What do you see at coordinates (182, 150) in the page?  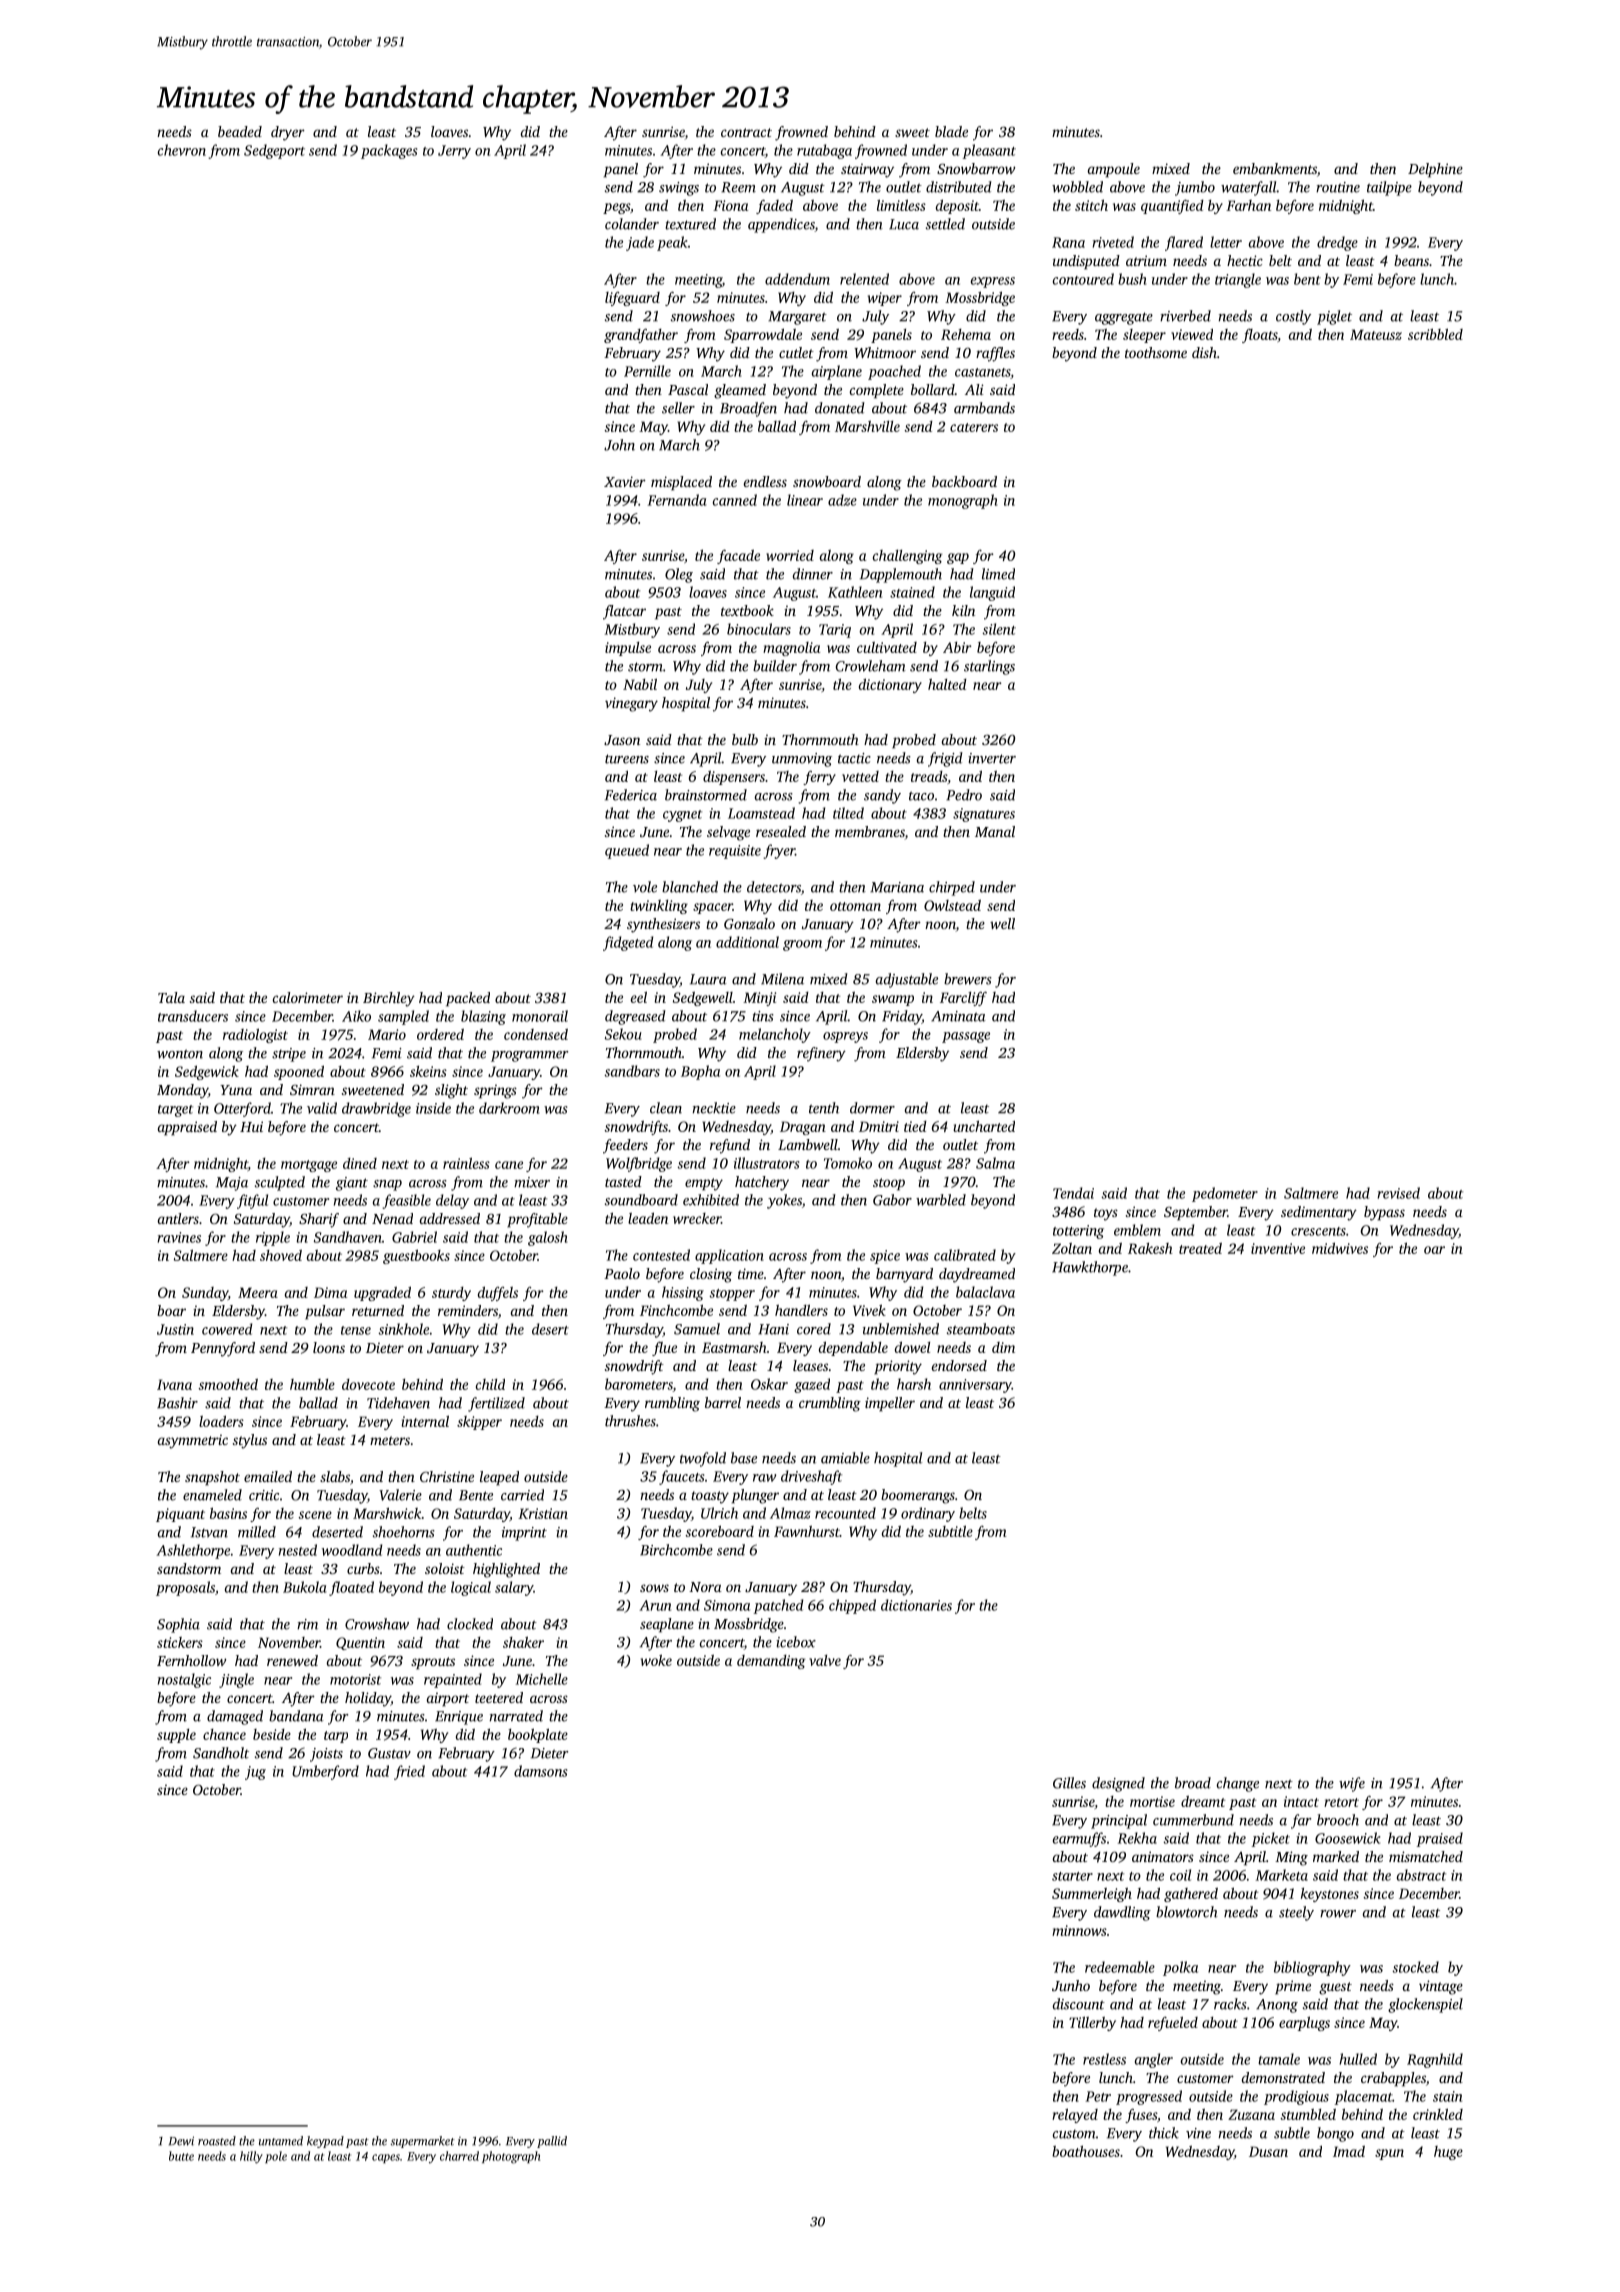 I see `chevron` at bounding box center [182, 150].
